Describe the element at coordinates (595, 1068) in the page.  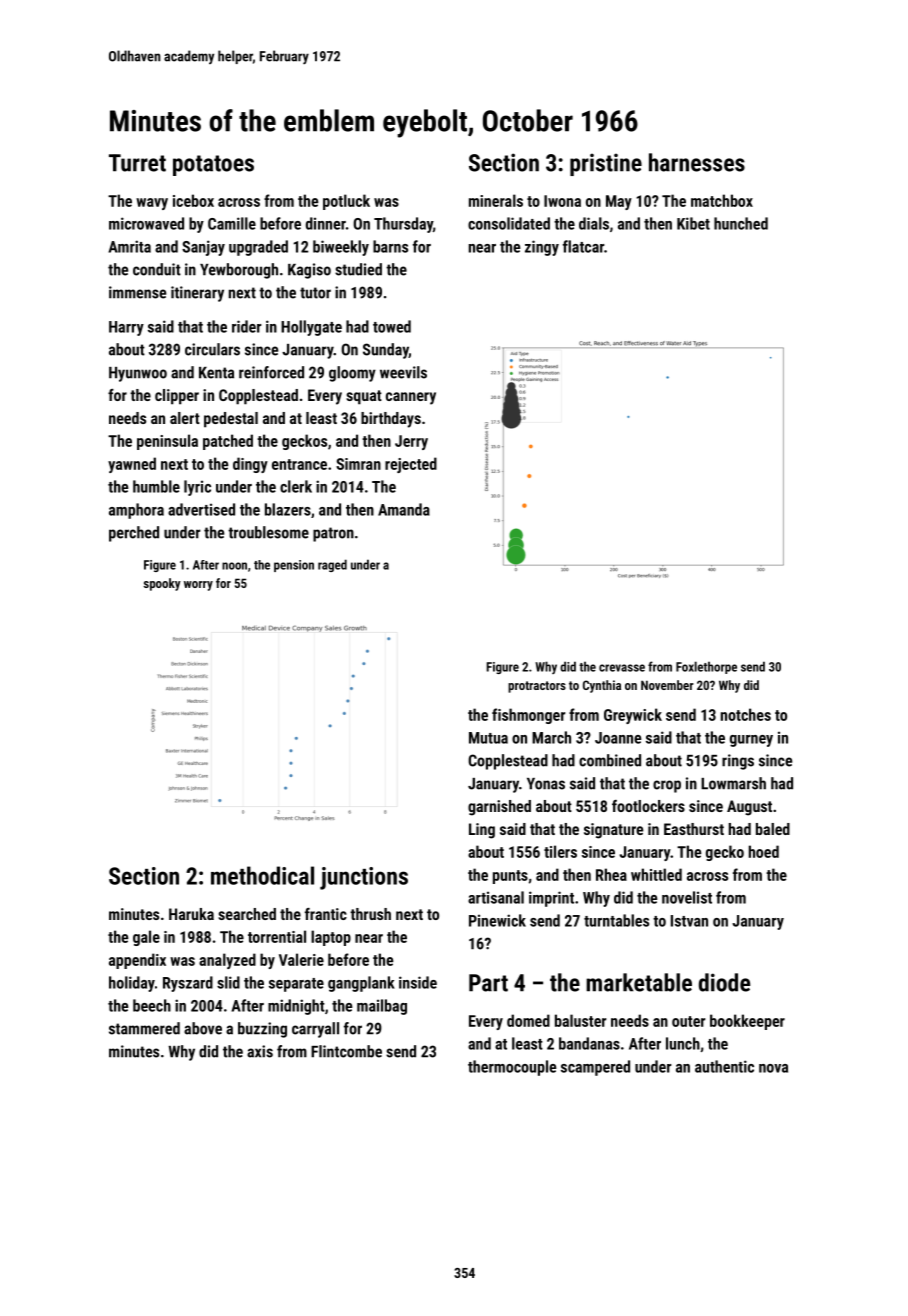
I see `scampered` at that location.
